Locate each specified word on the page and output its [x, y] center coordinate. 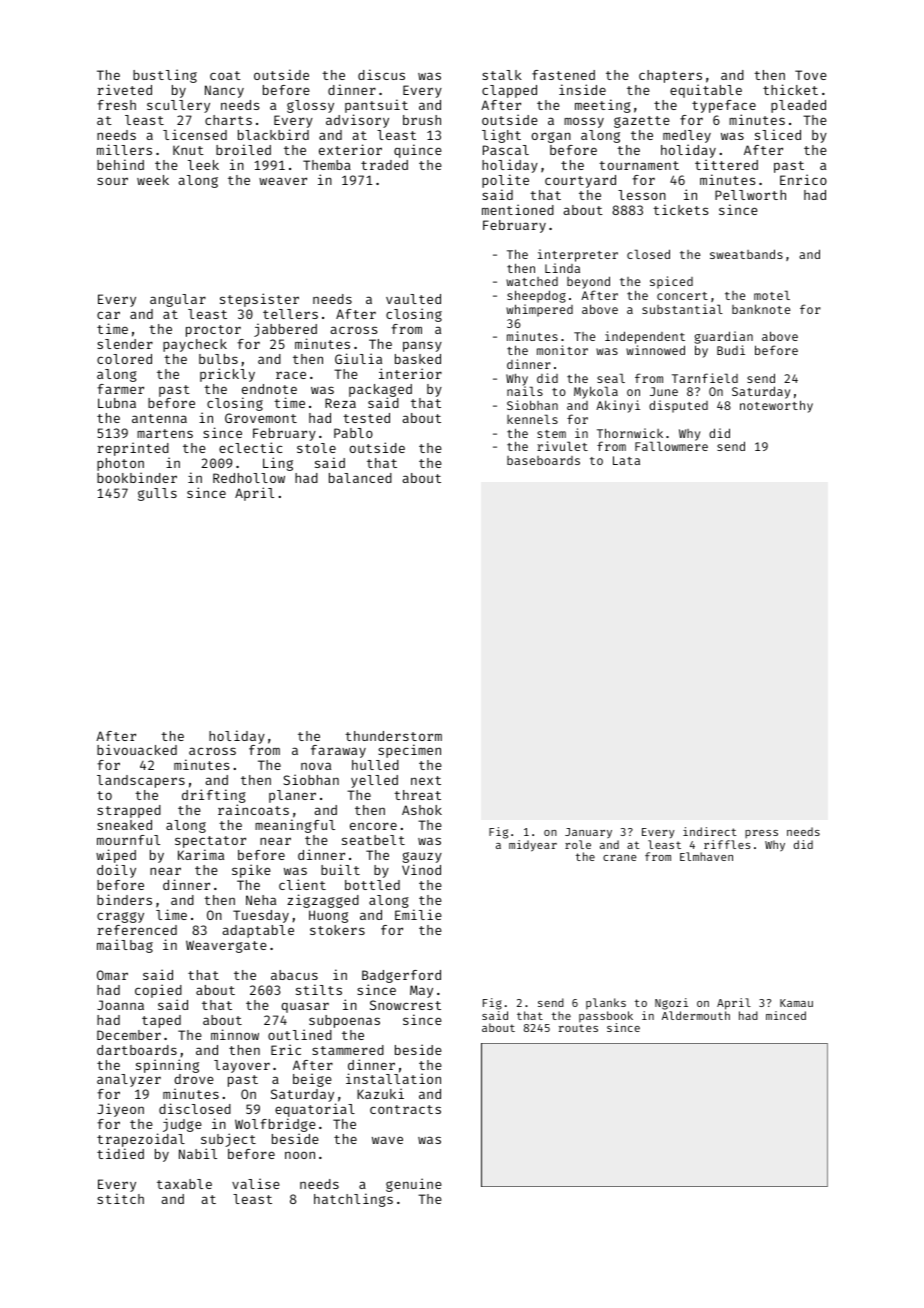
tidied [120, 1153]
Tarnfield [705, 378]
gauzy [422, 857]
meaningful [295, 826]
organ [551, 137]
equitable [706, 91]
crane [620, 858]
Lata [626, 460]
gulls [157, 494]
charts [228, 120]
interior [410, 373]
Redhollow [249, 478]
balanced [360, 478]
